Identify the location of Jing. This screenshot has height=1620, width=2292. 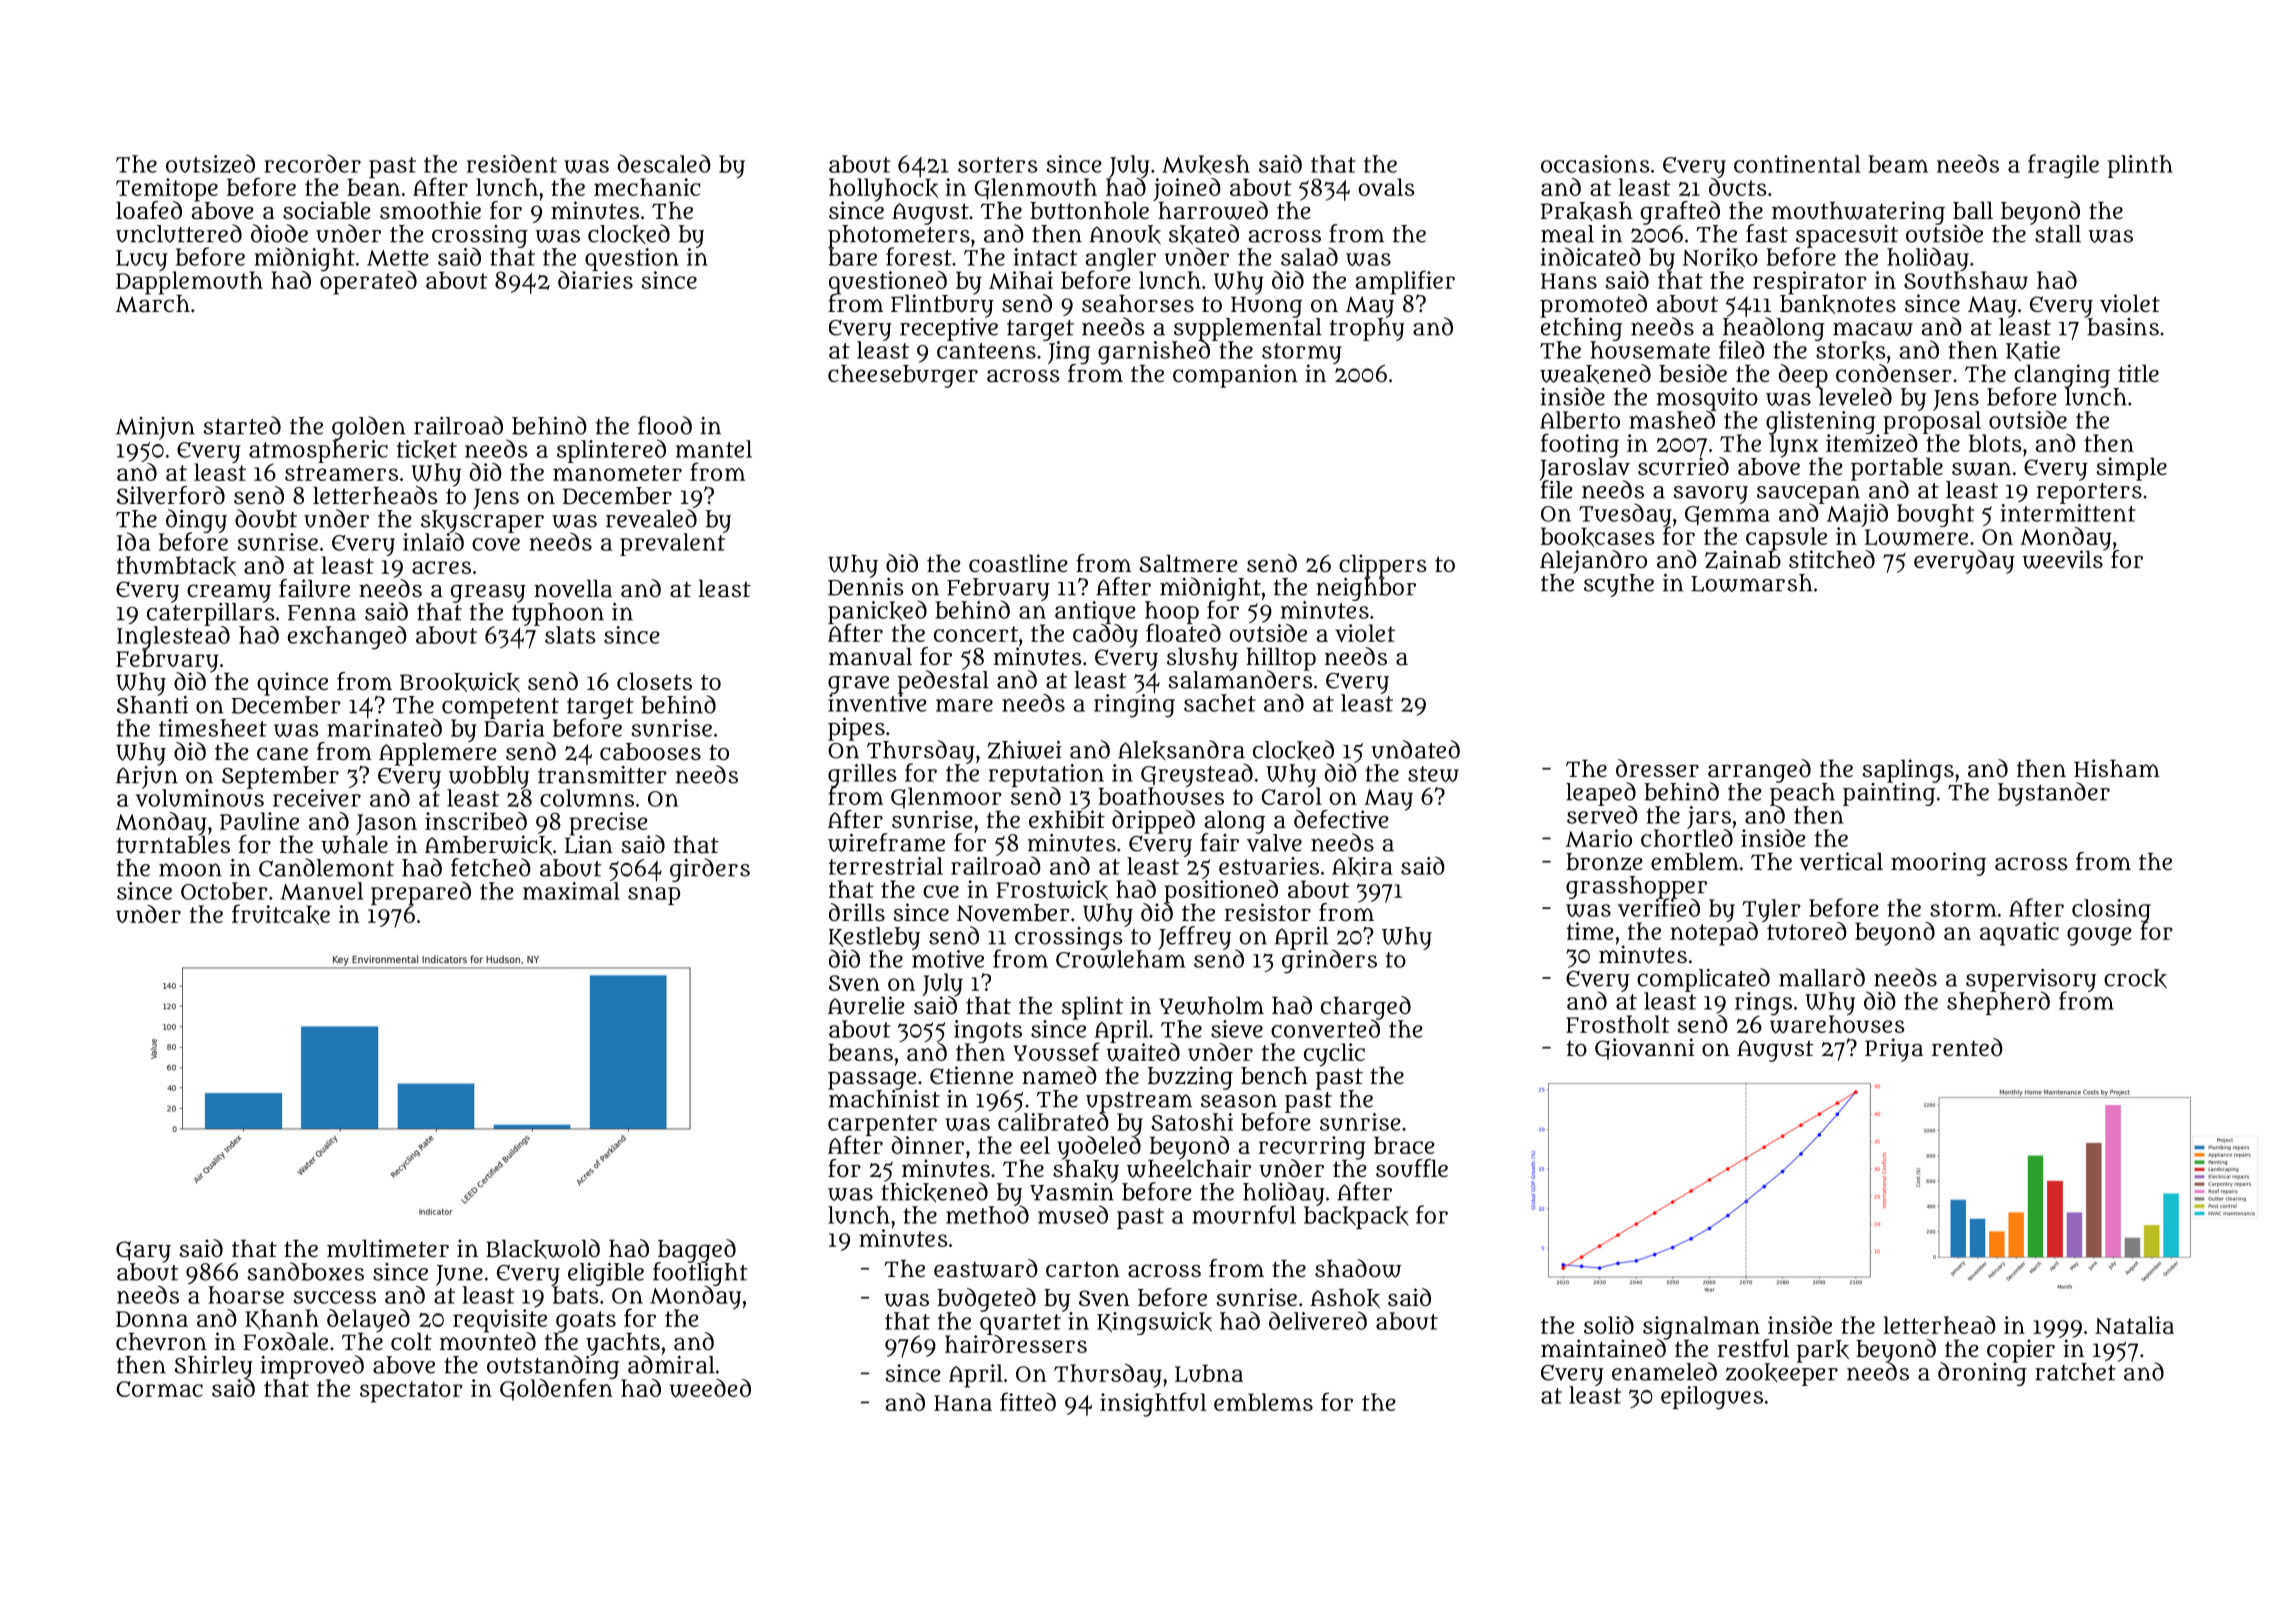
(1069, 352).
